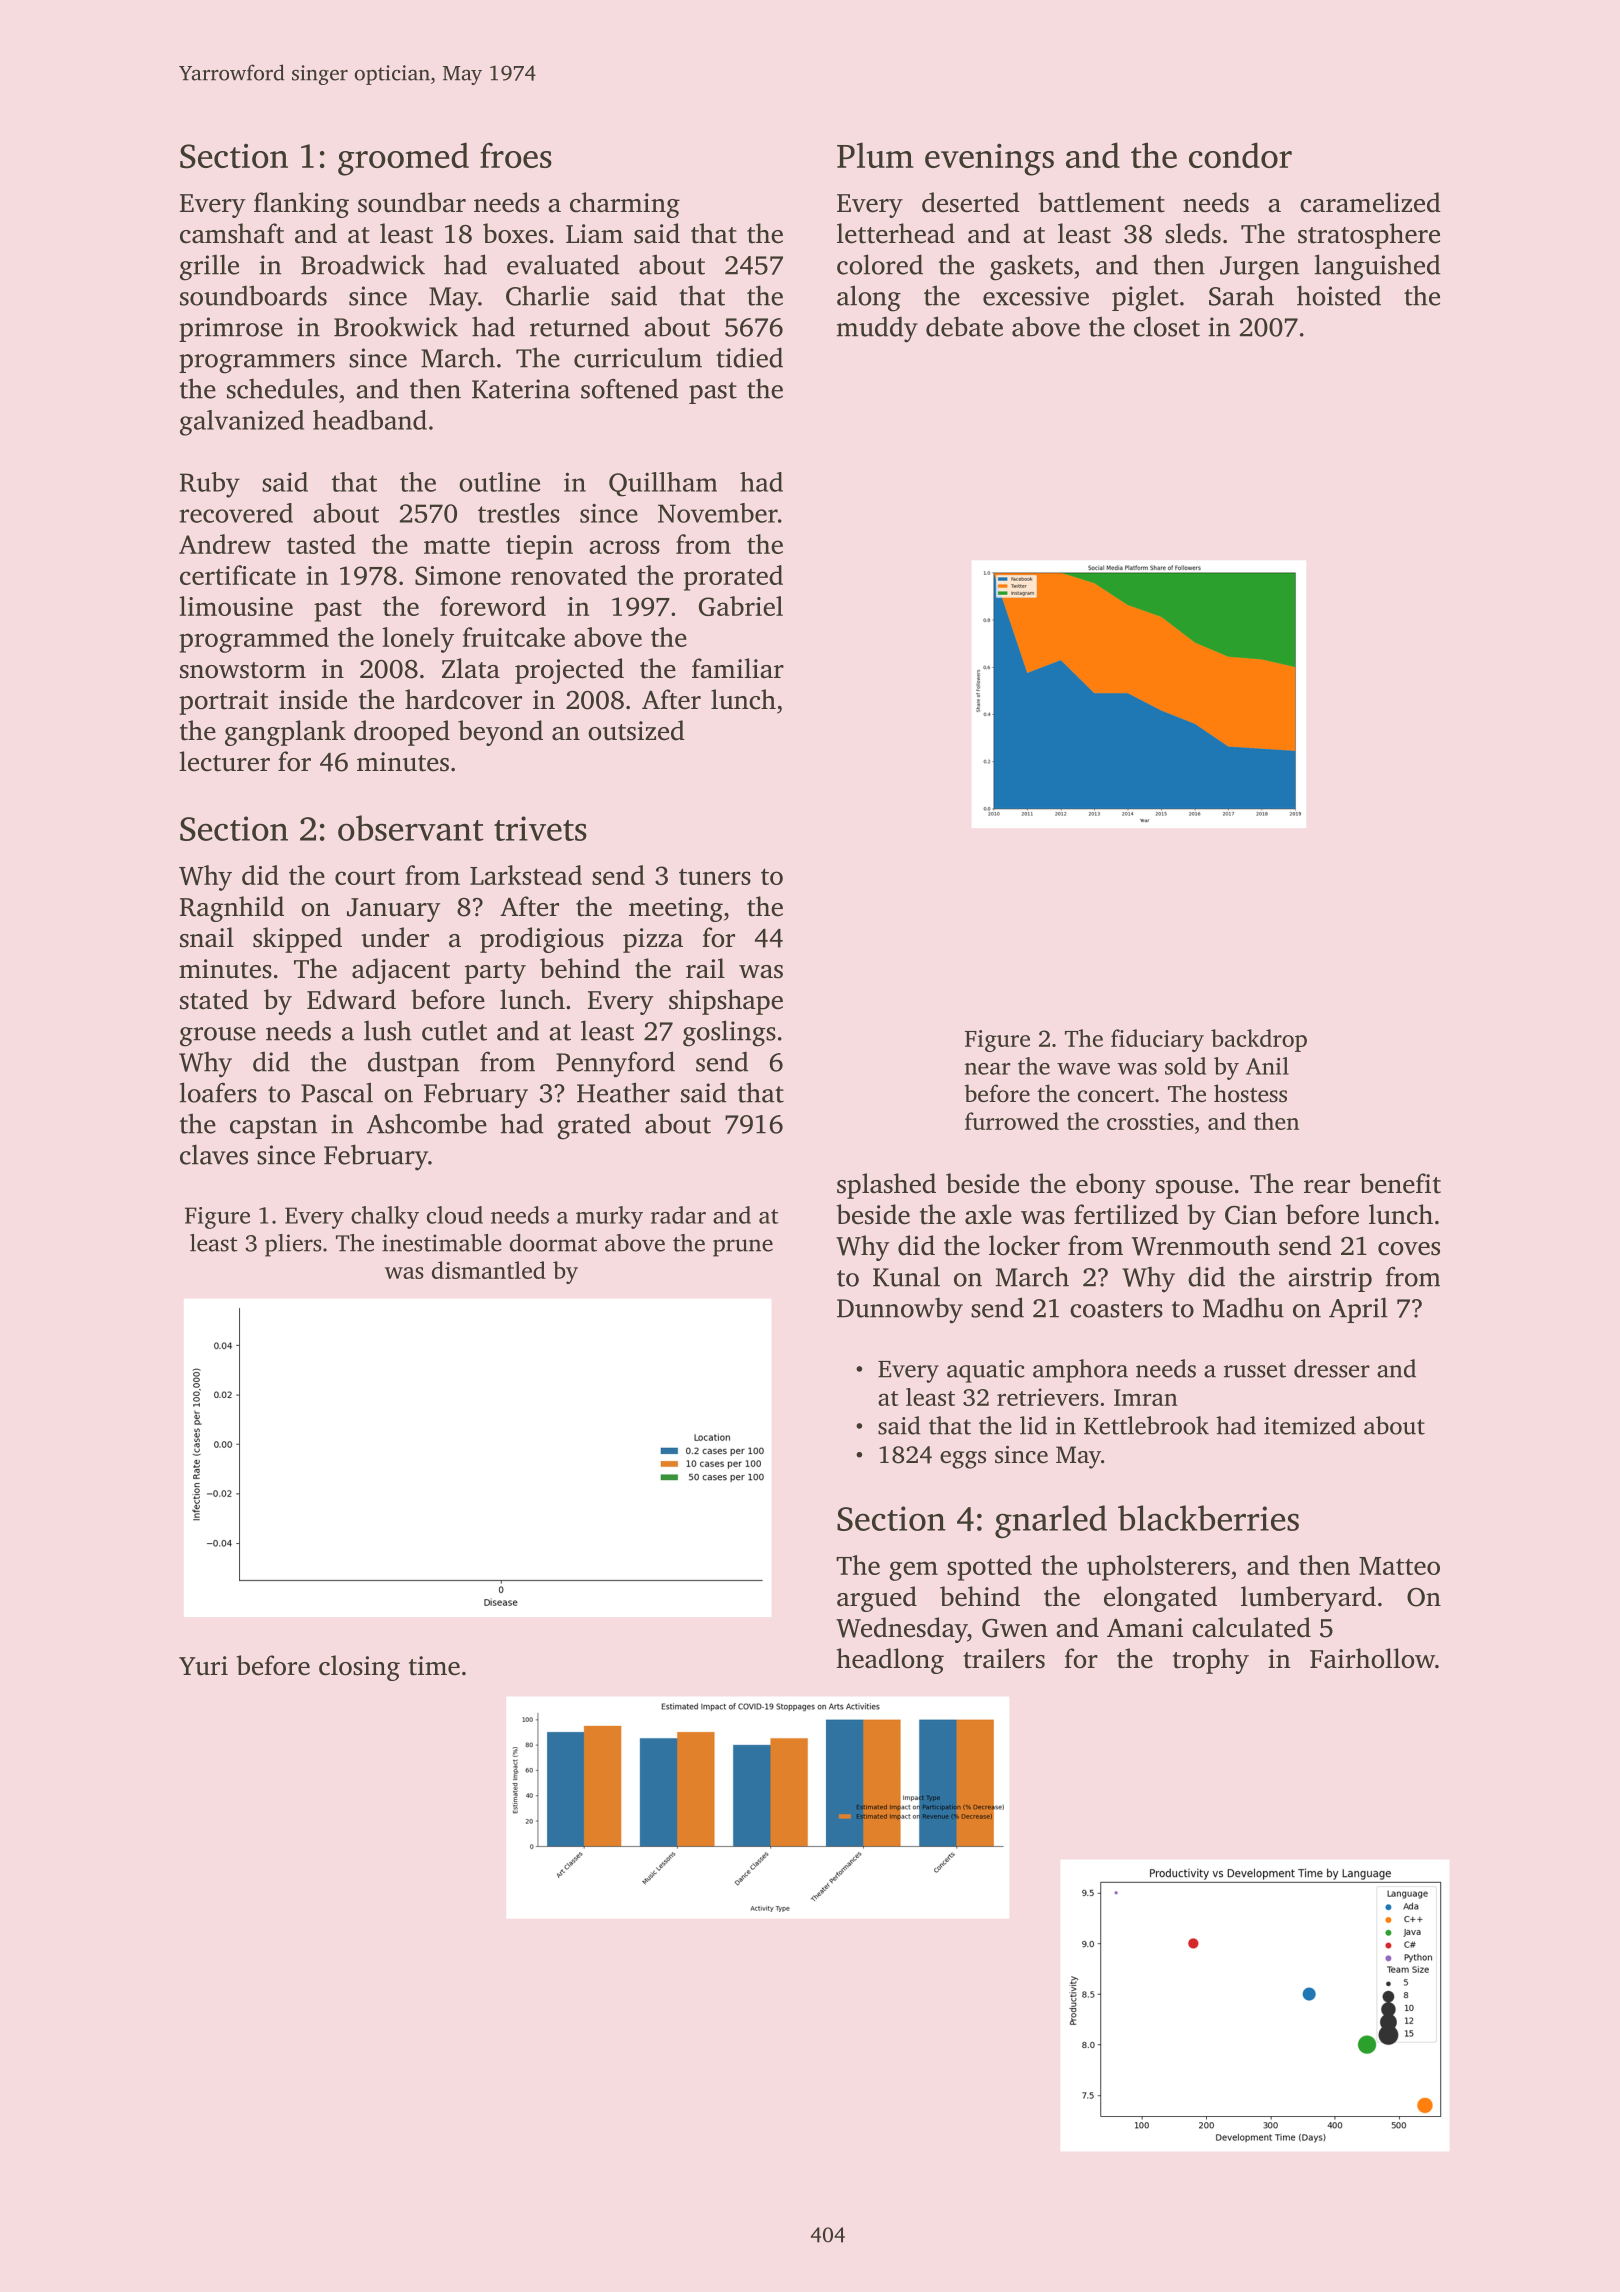  What do you see at coordinates (455, 1215) in the screenshot?
I see `cloud` at bounding box center [455, 1215].
